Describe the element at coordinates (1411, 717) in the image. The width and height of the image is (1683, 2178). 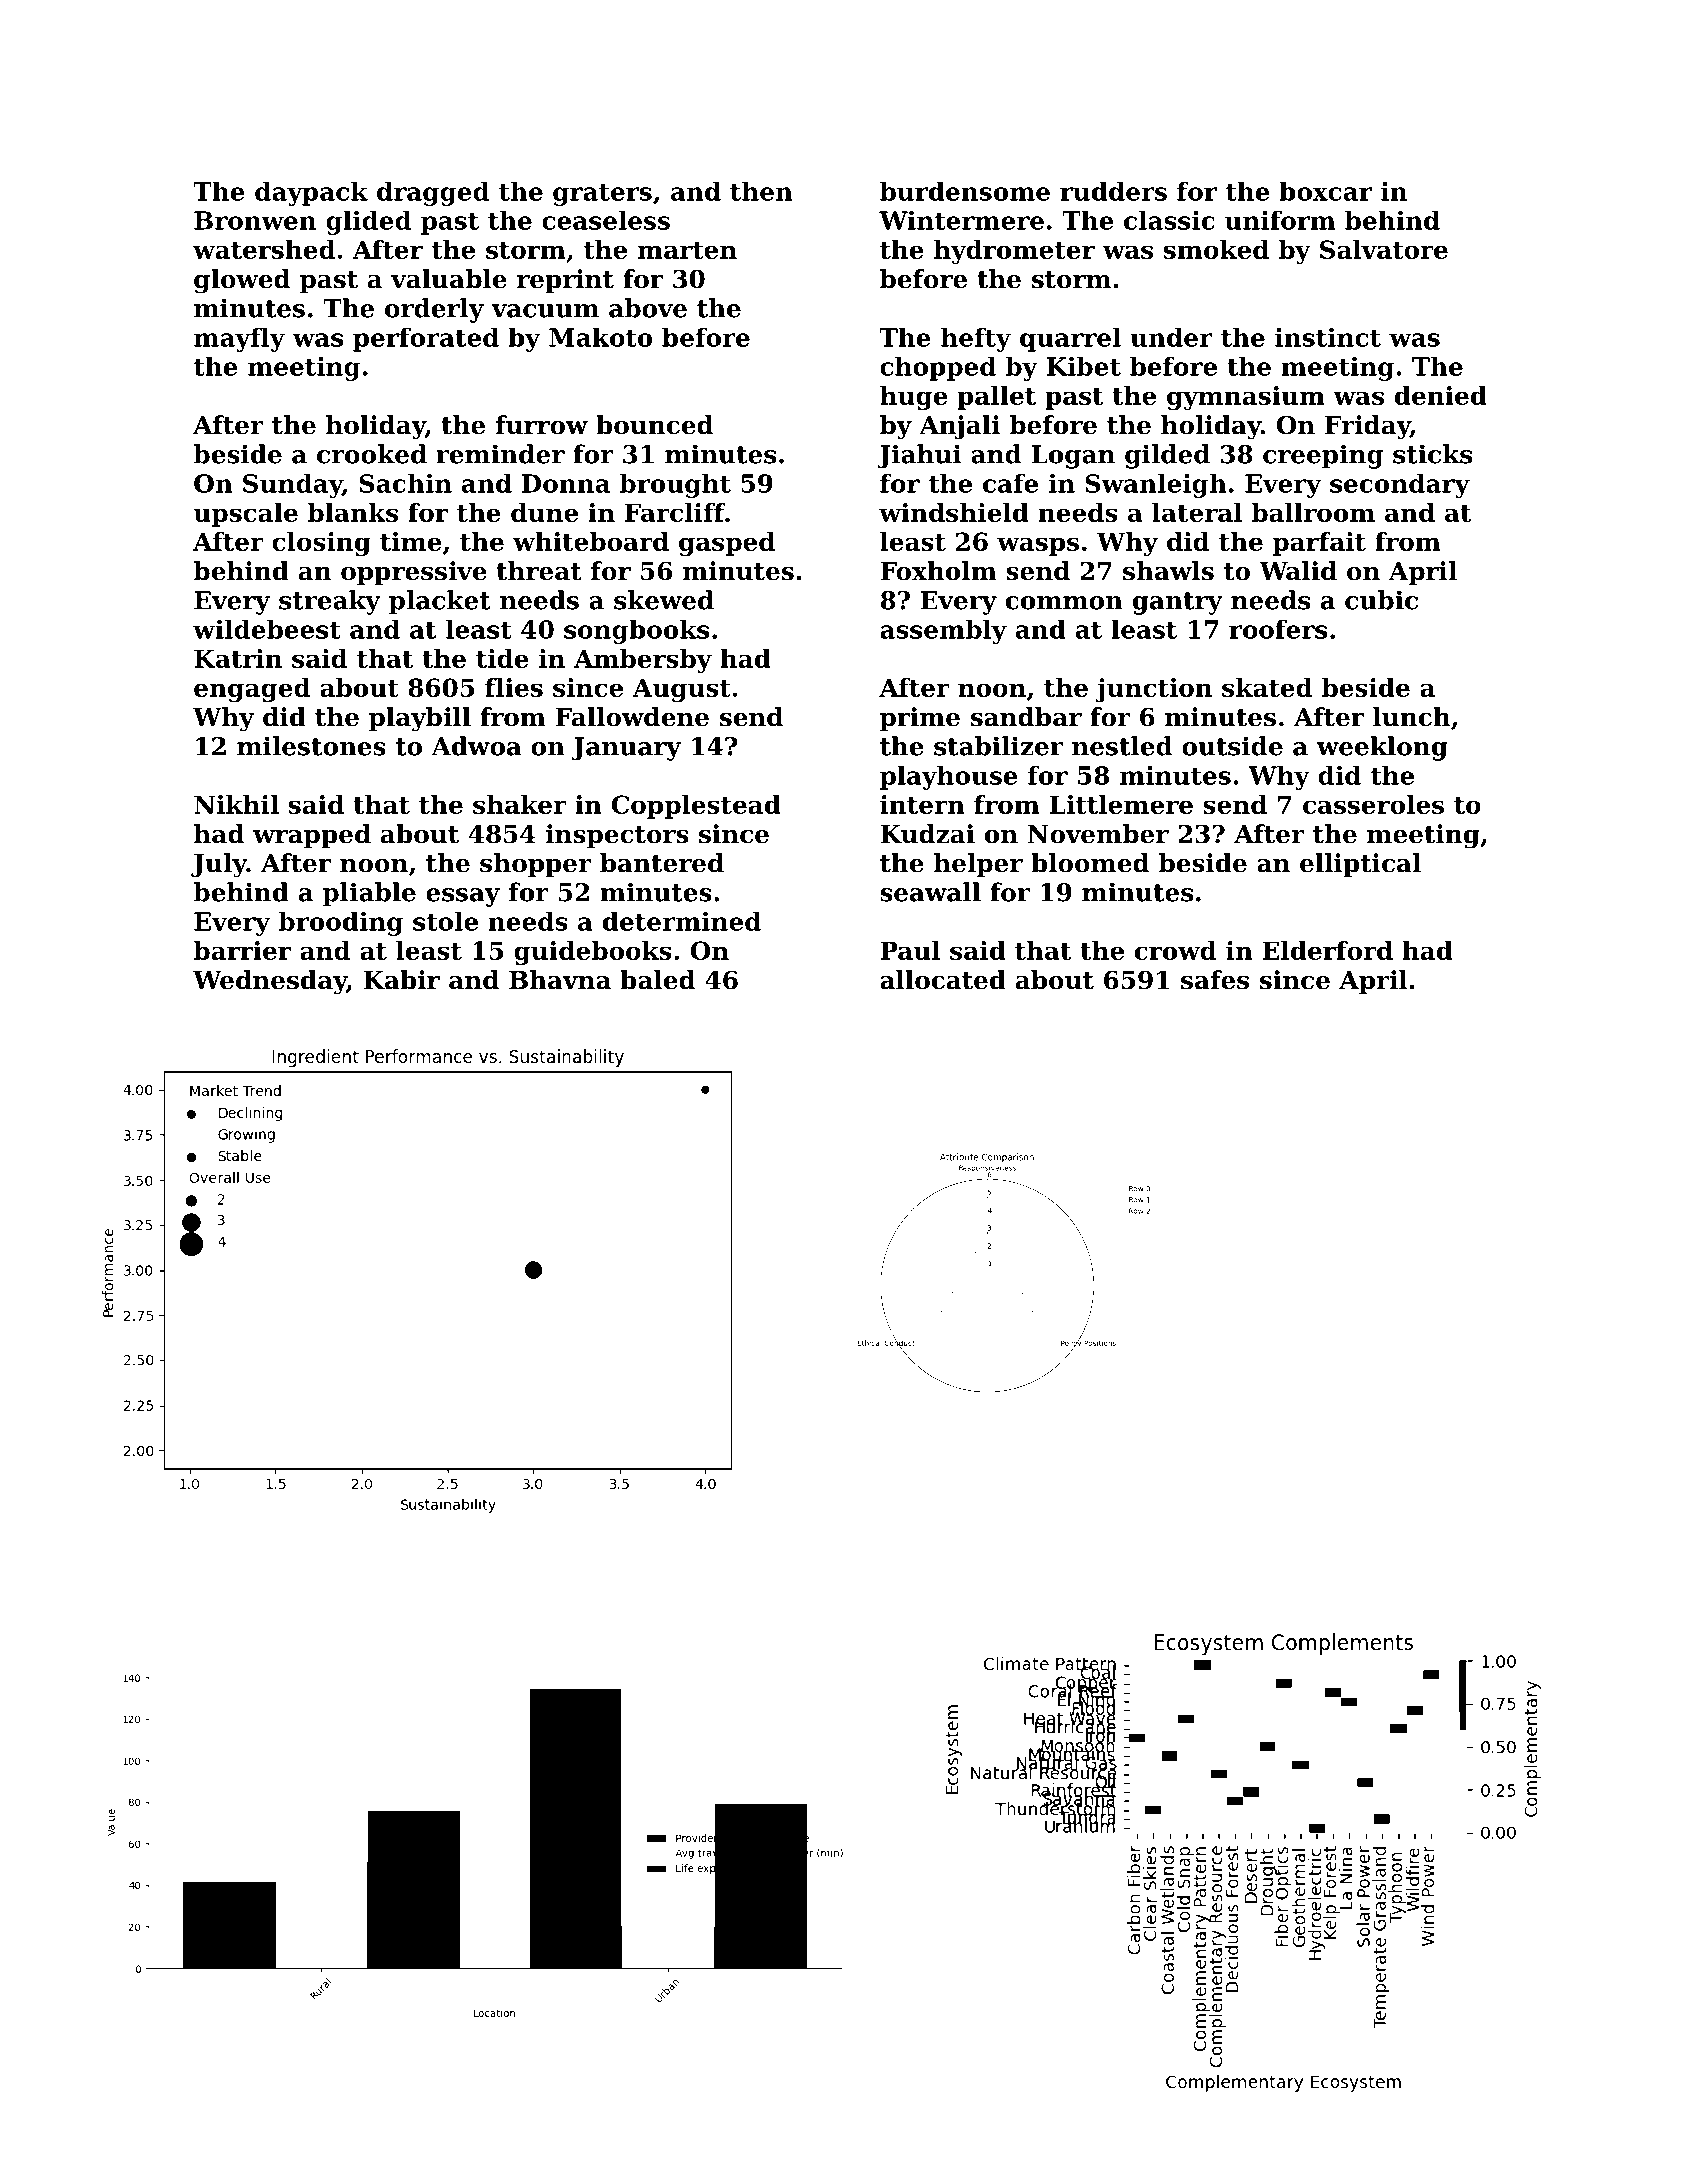
I see `lunch` at that location.
